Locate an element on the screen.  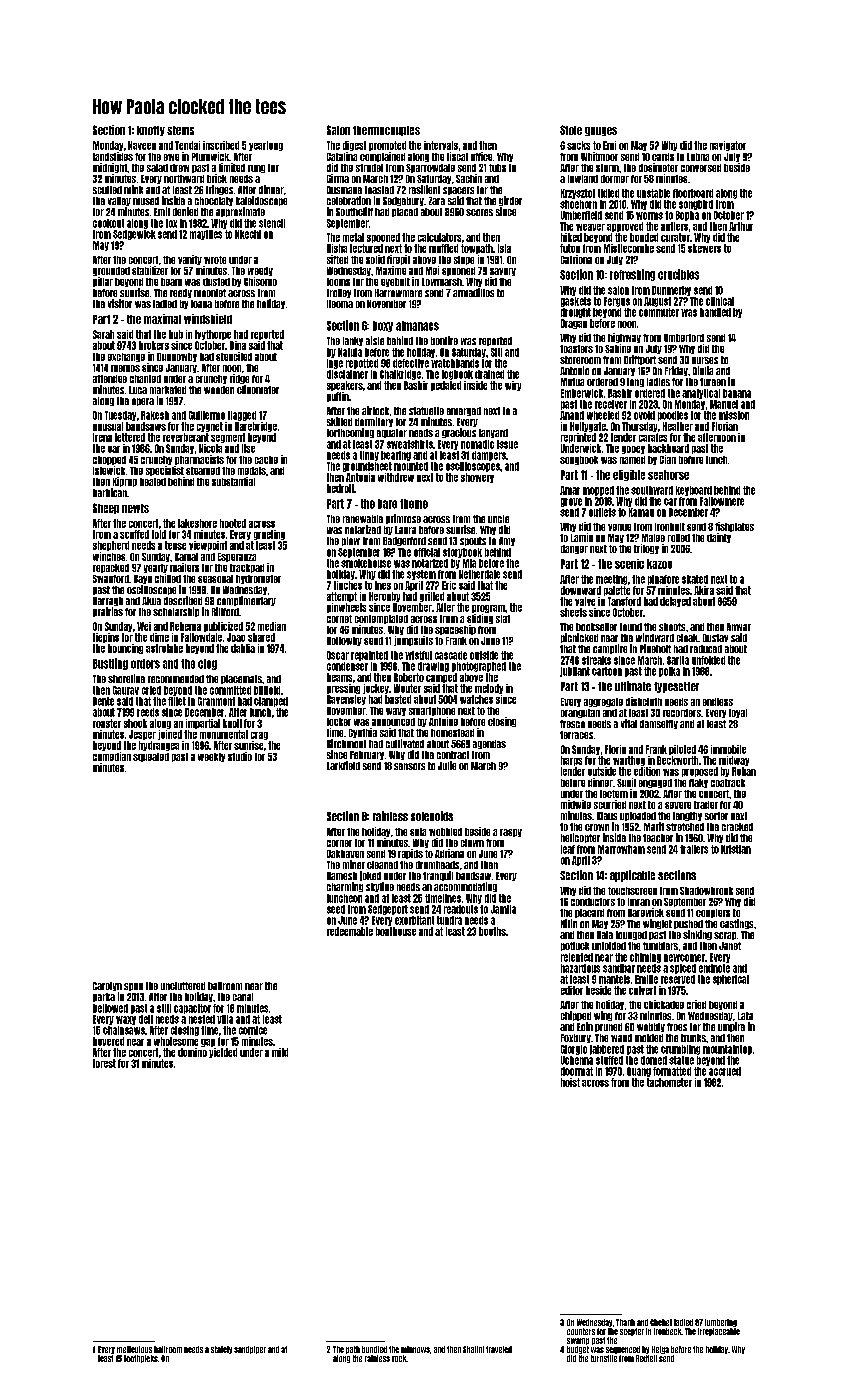
shared is located at coordinates (261, 637).
